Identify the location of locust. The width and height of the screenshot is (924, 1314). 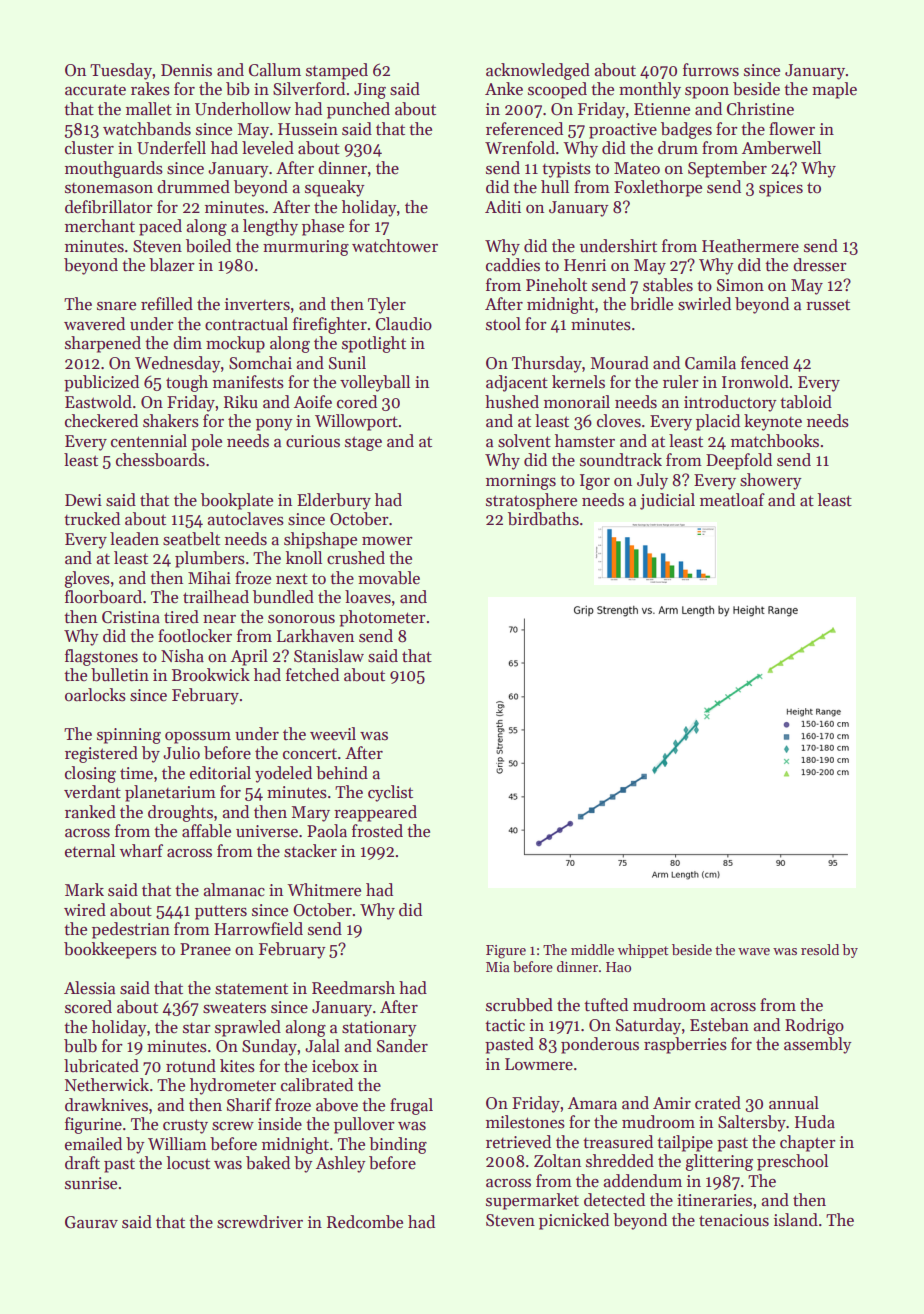
(188, 1163).
